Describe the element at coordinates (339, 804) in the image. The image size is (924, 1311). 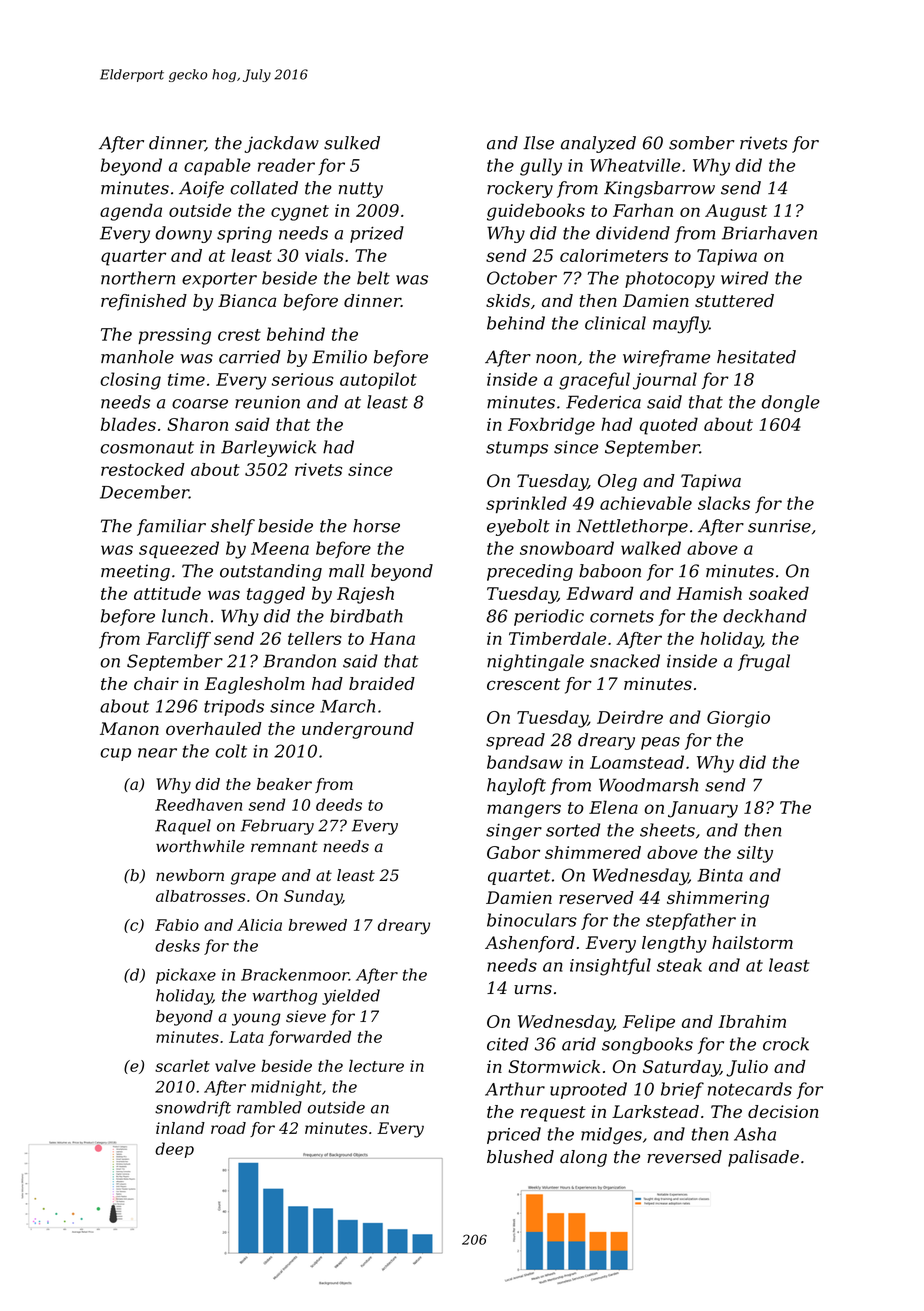
I see `deeds` at that location.
